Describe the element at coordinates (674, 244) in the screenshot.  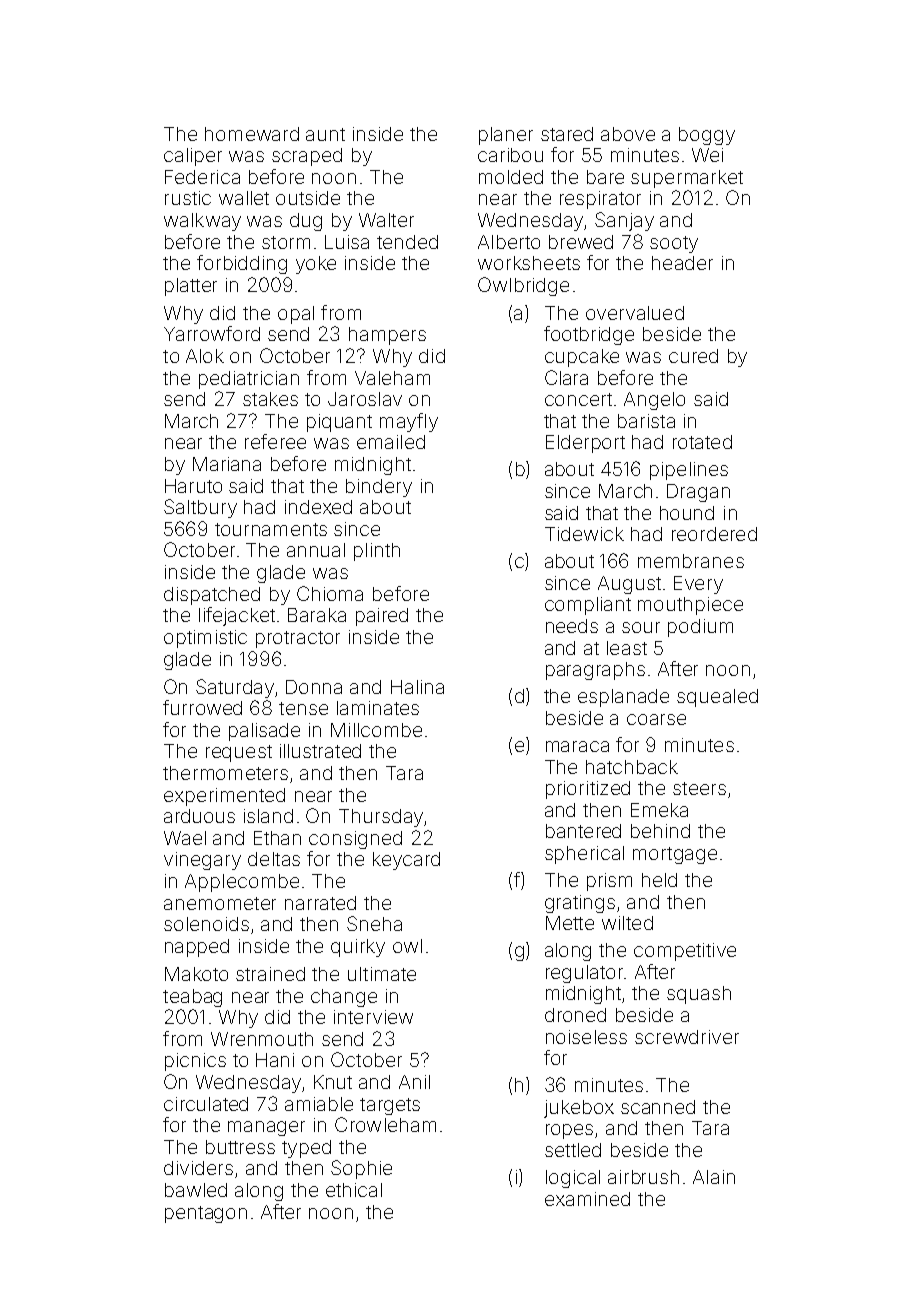
I see `sooty` at that location.
